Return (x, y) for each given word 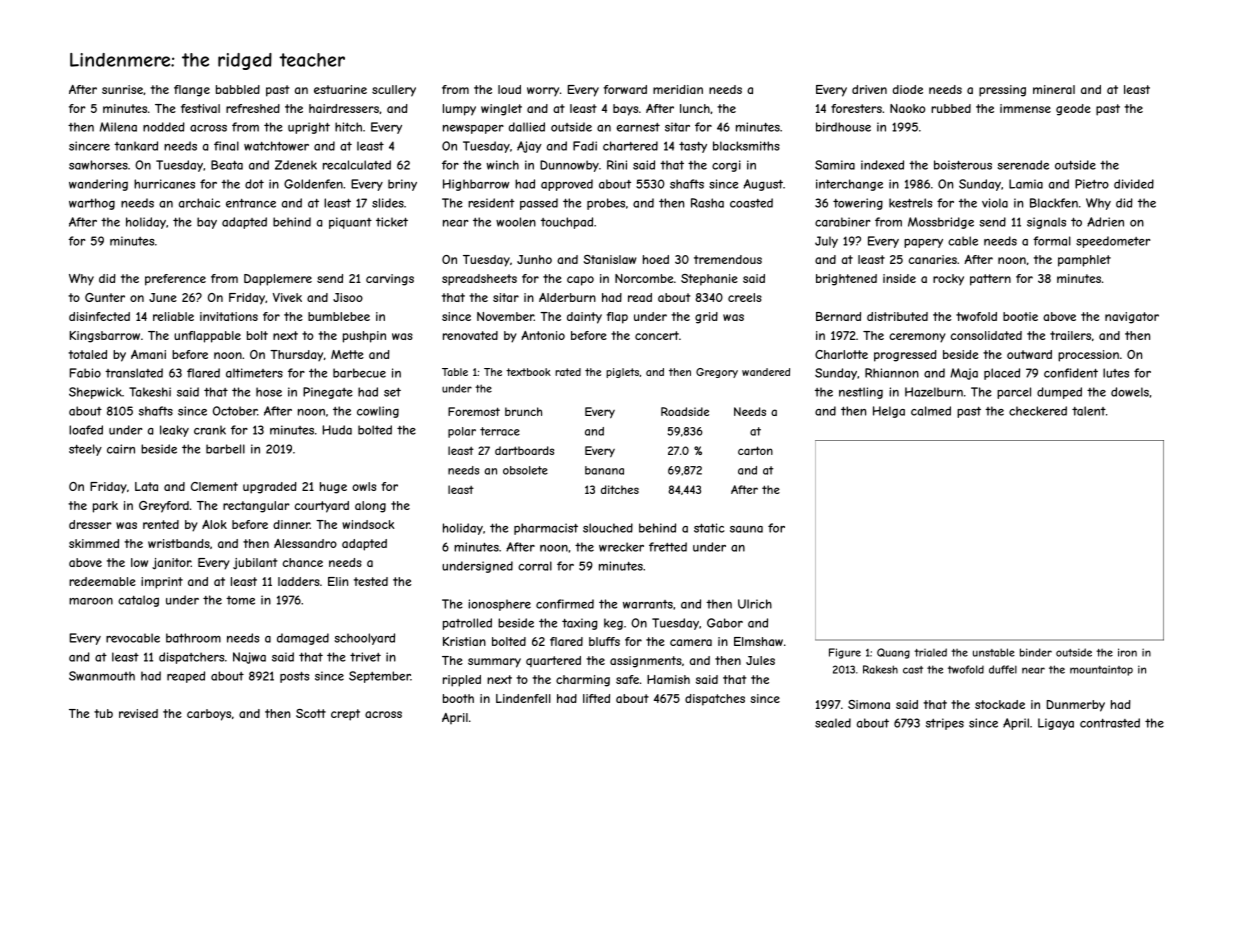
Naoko (908, 108)
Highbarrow (476, 185)
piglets (622, 373)
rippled (462, 681)
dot (254, 184)
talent (1089, 411)
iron (1127, 652)
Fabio (85, 373)
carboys (209, 715)
